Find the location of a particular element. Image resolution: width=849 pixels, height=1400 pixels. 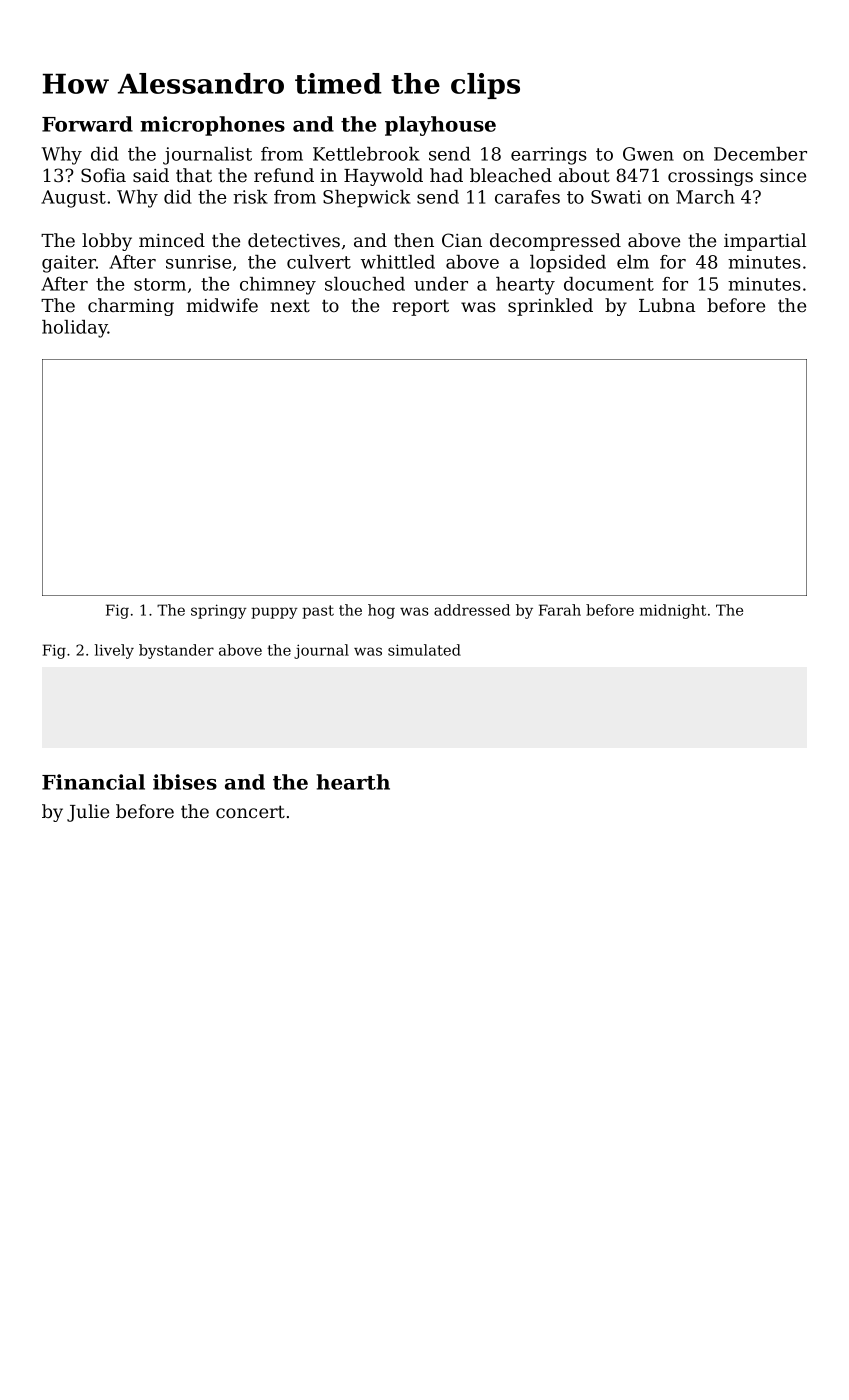

playhouse is located at coordinates (440, 126).
